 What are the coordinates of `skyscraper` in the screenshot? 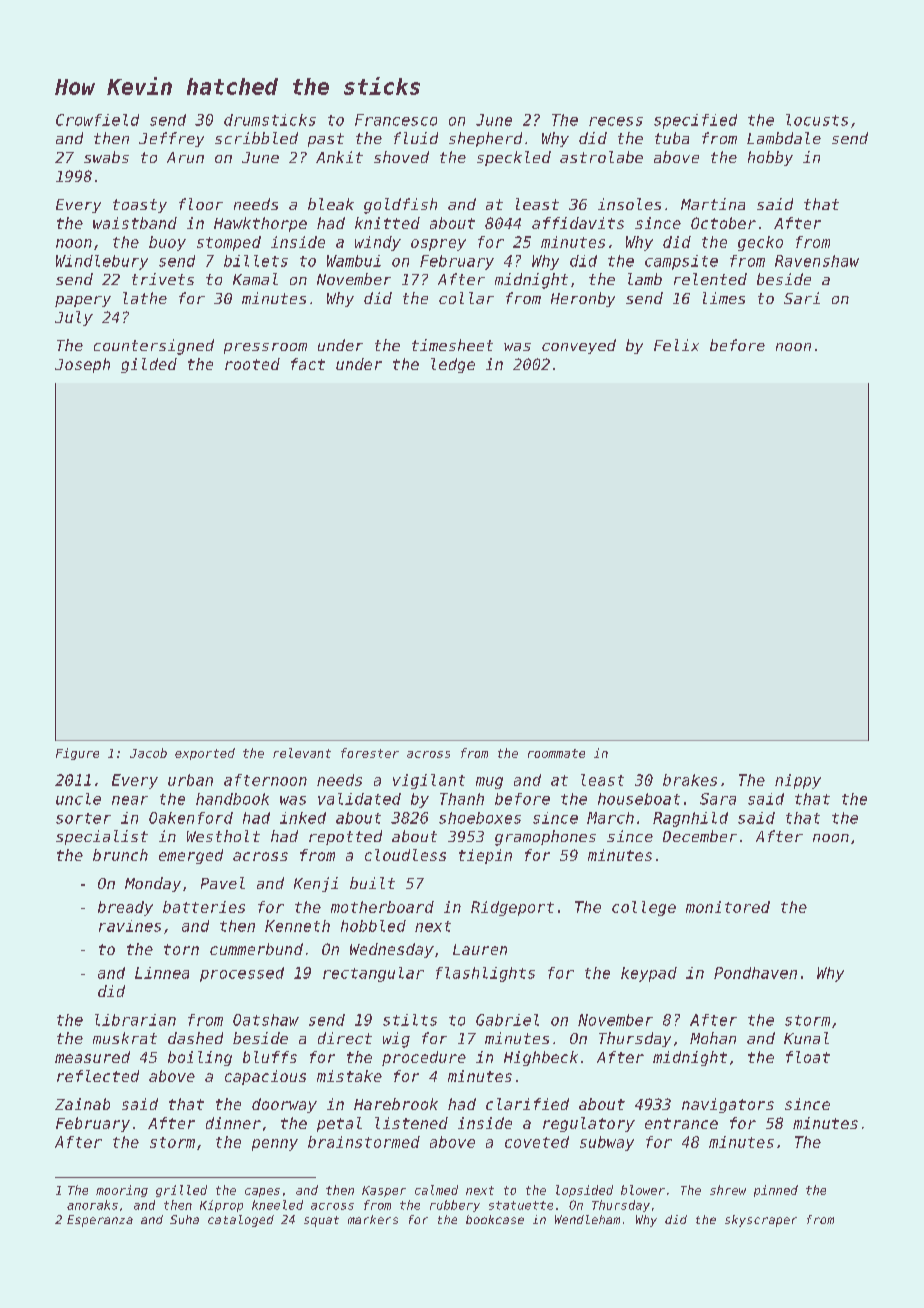 It's located at (761, 1221).
